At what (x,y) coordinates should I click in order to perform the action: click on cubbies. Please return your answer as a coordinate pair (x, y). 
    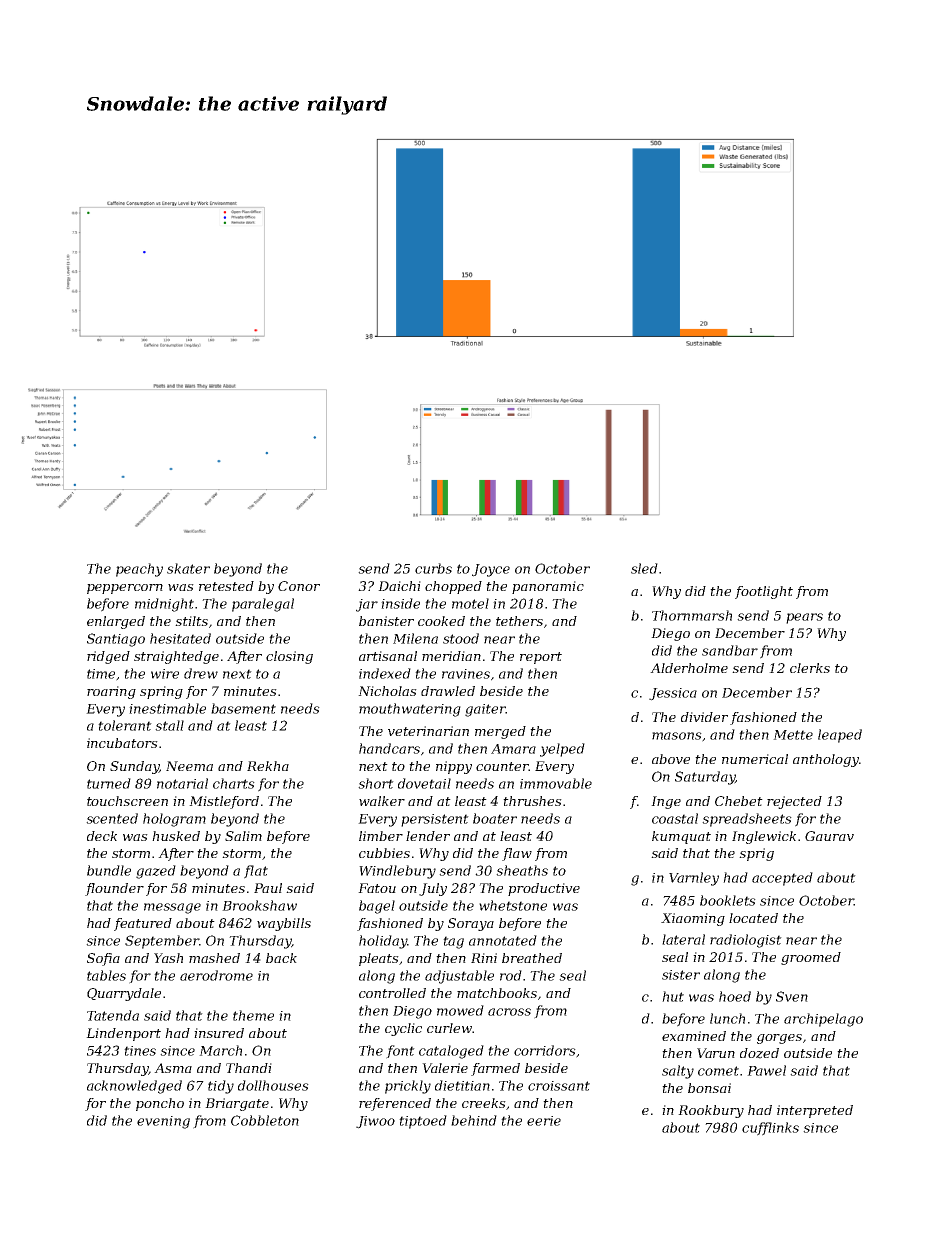
    Looking at the image, I should click on (384, 853).
